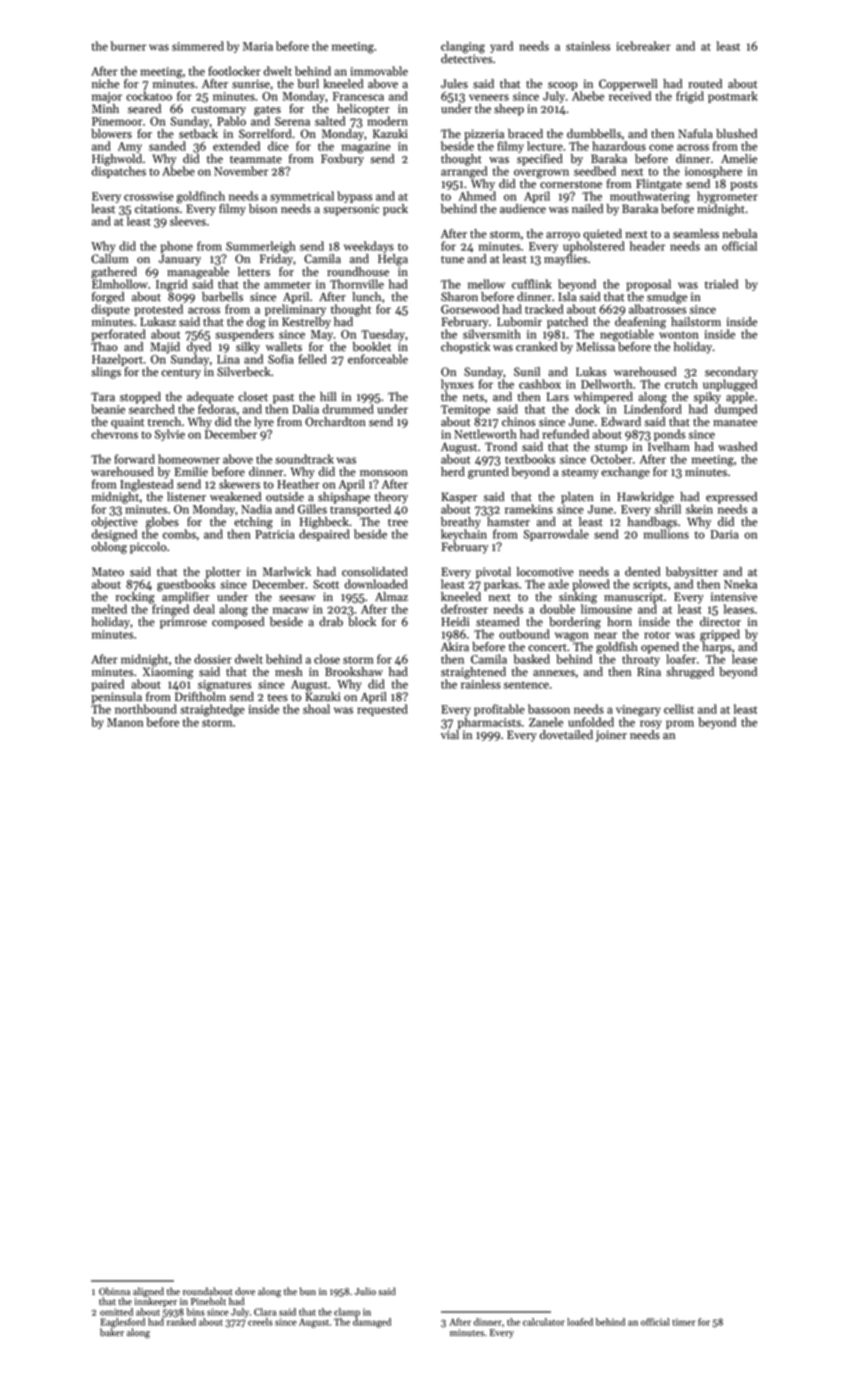 The image size is (849, 1400). What do you see at coordinates (104, 347) in the screenshot?
I see `Thao` at bounding box center [104, 347].
